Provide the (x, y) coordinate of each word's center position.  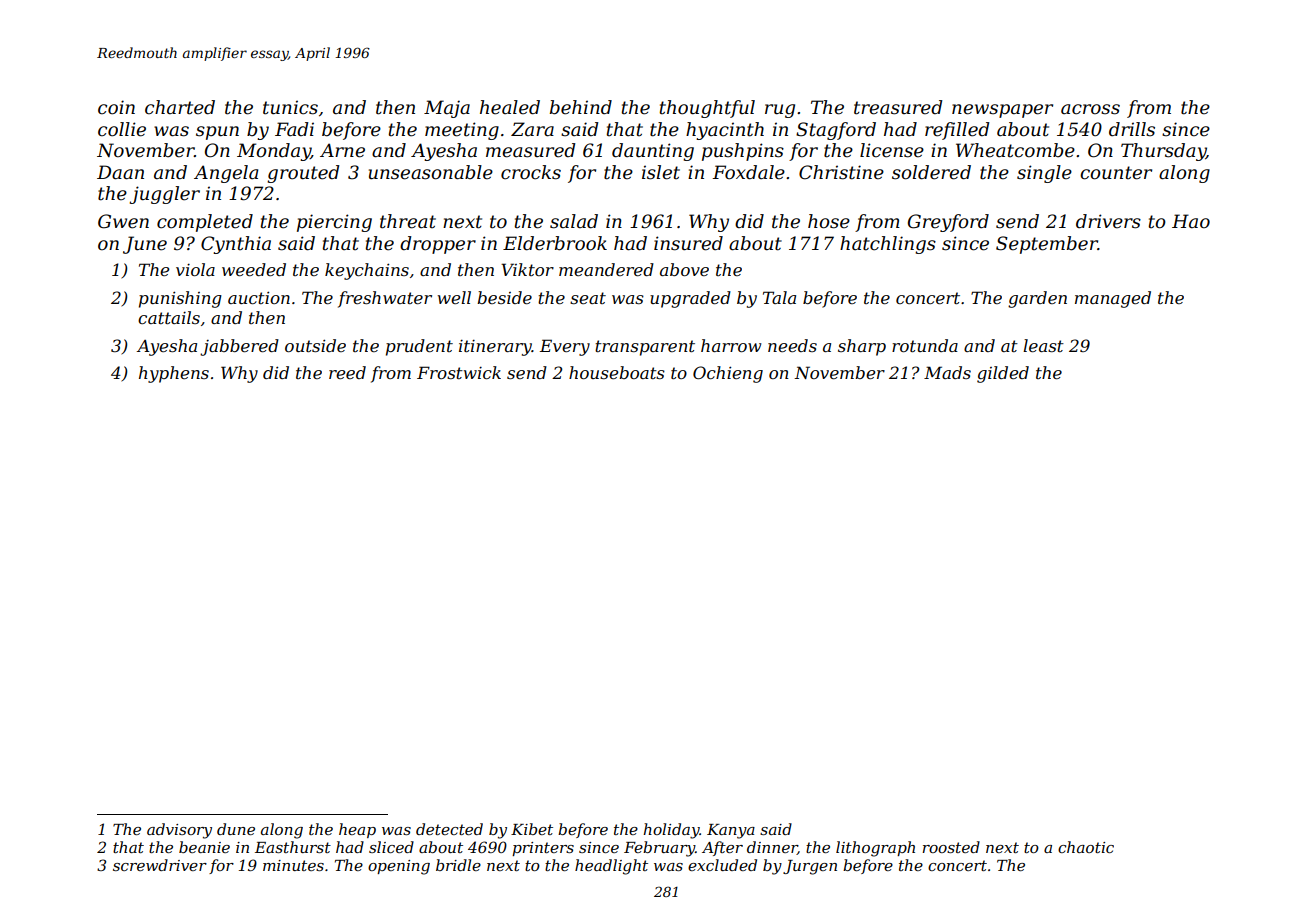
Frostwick (459, 372)
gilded (1003, 374)
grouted (303, 174)
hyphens (174, 374)
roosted (951, 847)
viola (195, 269)
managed (1113, 299)
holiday (671, 831)
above (684, 269)
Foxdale (748, 172)
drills (1132, 129)
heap (357, 830)
